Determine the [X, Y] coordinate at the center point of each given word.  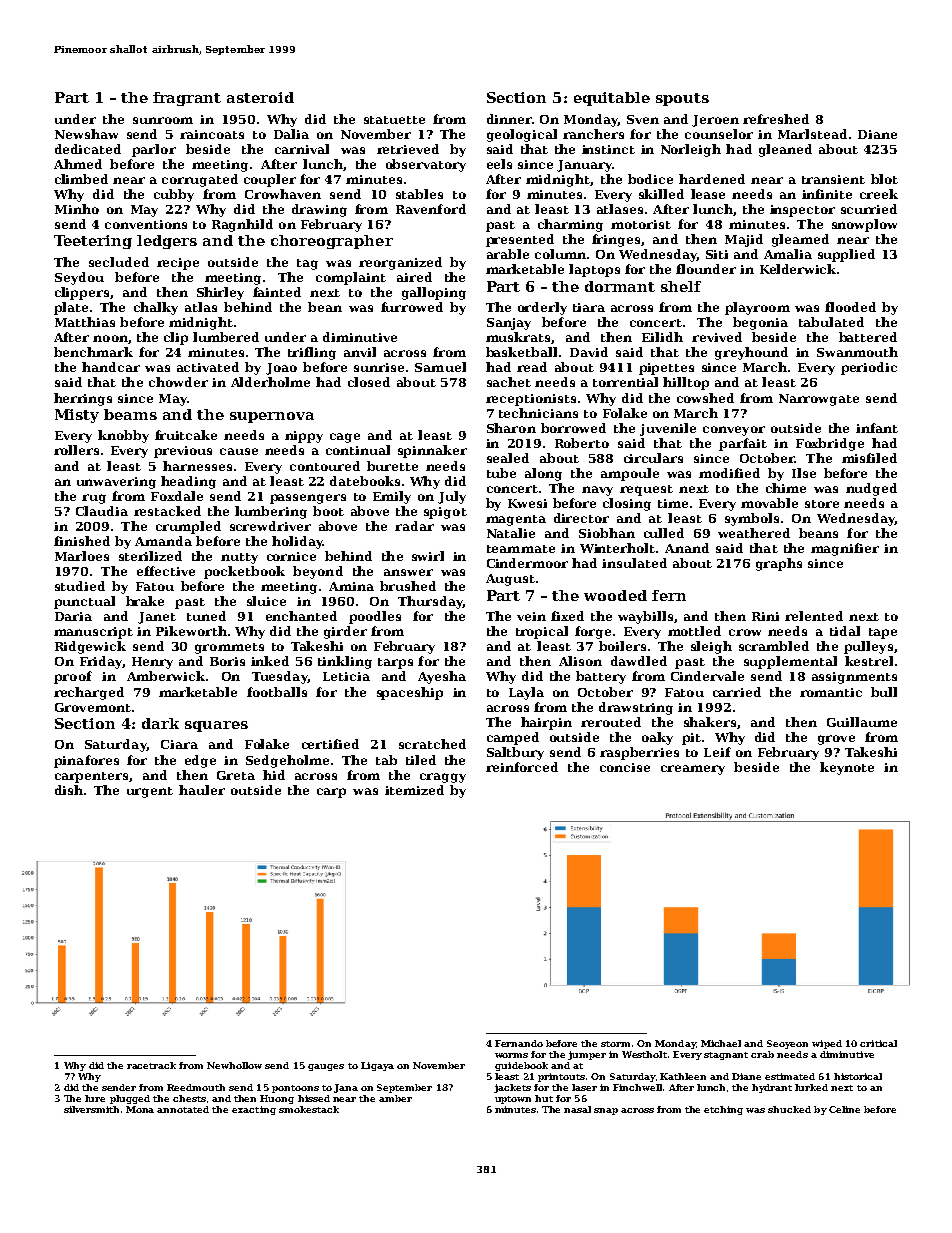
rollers [76, 450]
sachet [509, 382]
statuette [394, 120]
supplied [846, 255]
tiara [589, 307]
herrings [83, 399]
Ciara [179, 744]
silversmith [91, 1109]
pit [691, 739]
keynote [847, 768]
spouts [682, 99]
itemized [414, 790]
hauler [202, 790]
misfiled [869, 458]
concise [625, 767]
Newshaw [86, 134]
